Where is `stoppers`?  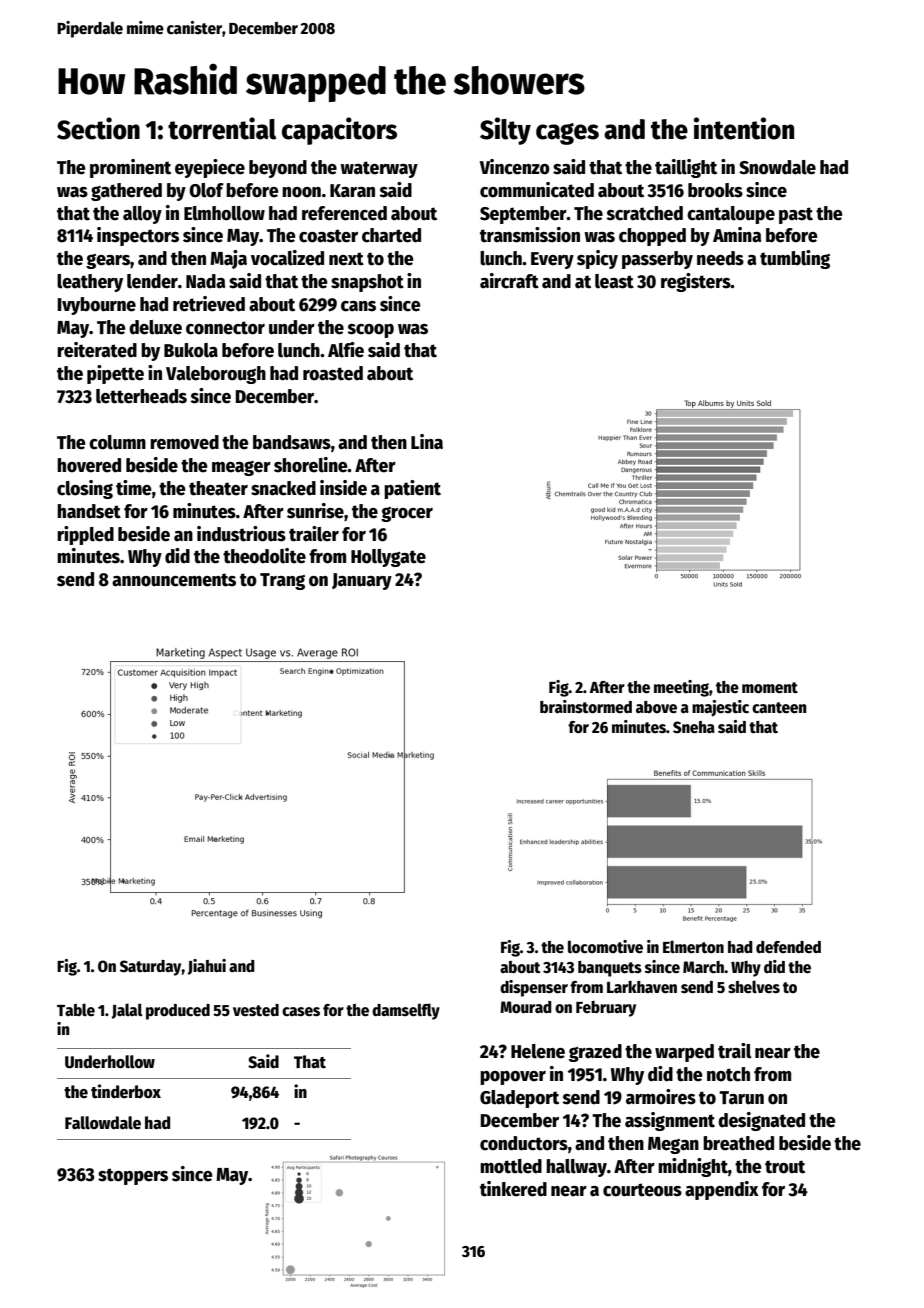
stoppers is located at coordinates (133, 1176).
